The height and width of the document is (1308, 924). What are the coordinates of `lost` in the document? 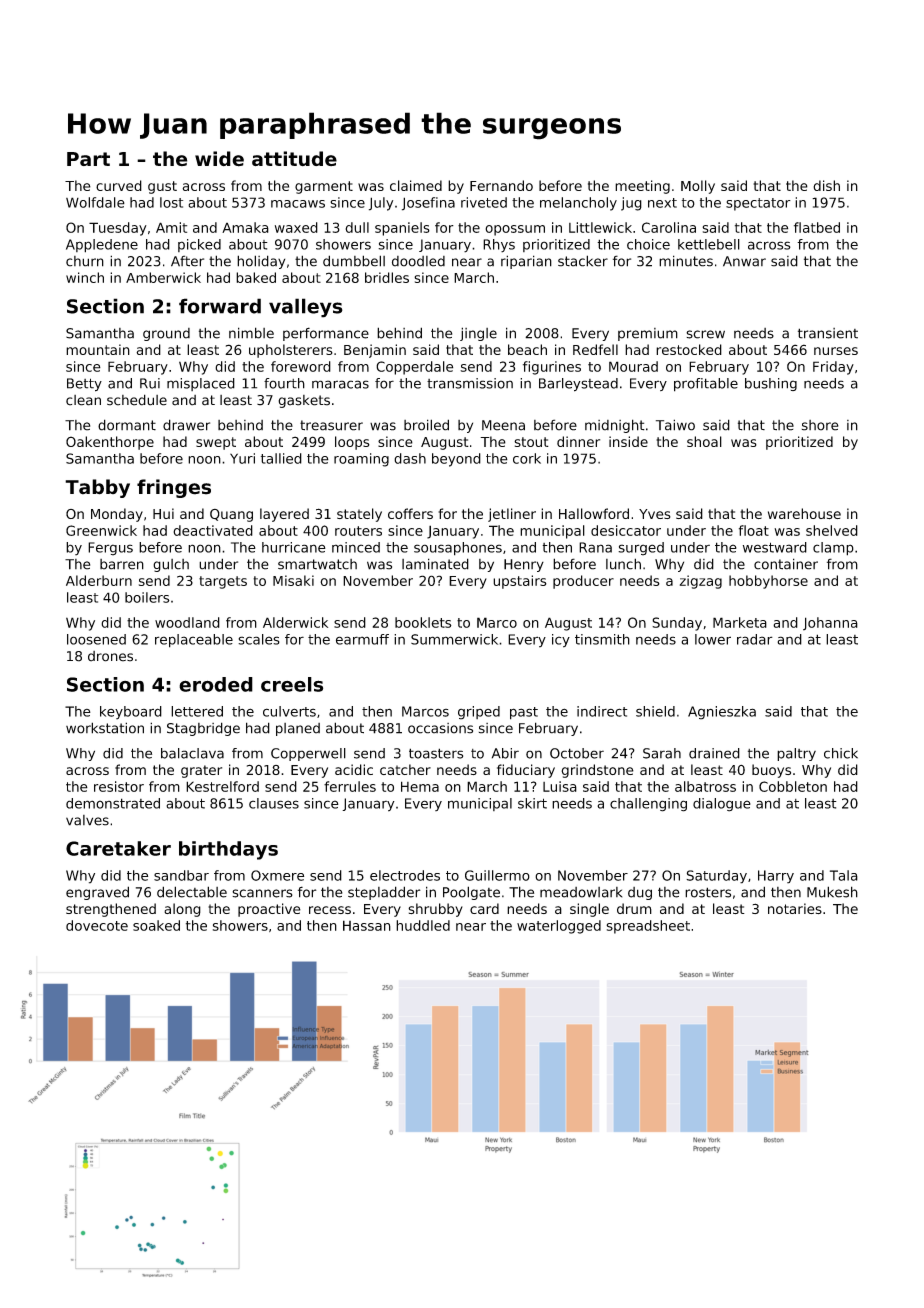 It's located at (171, 202).
